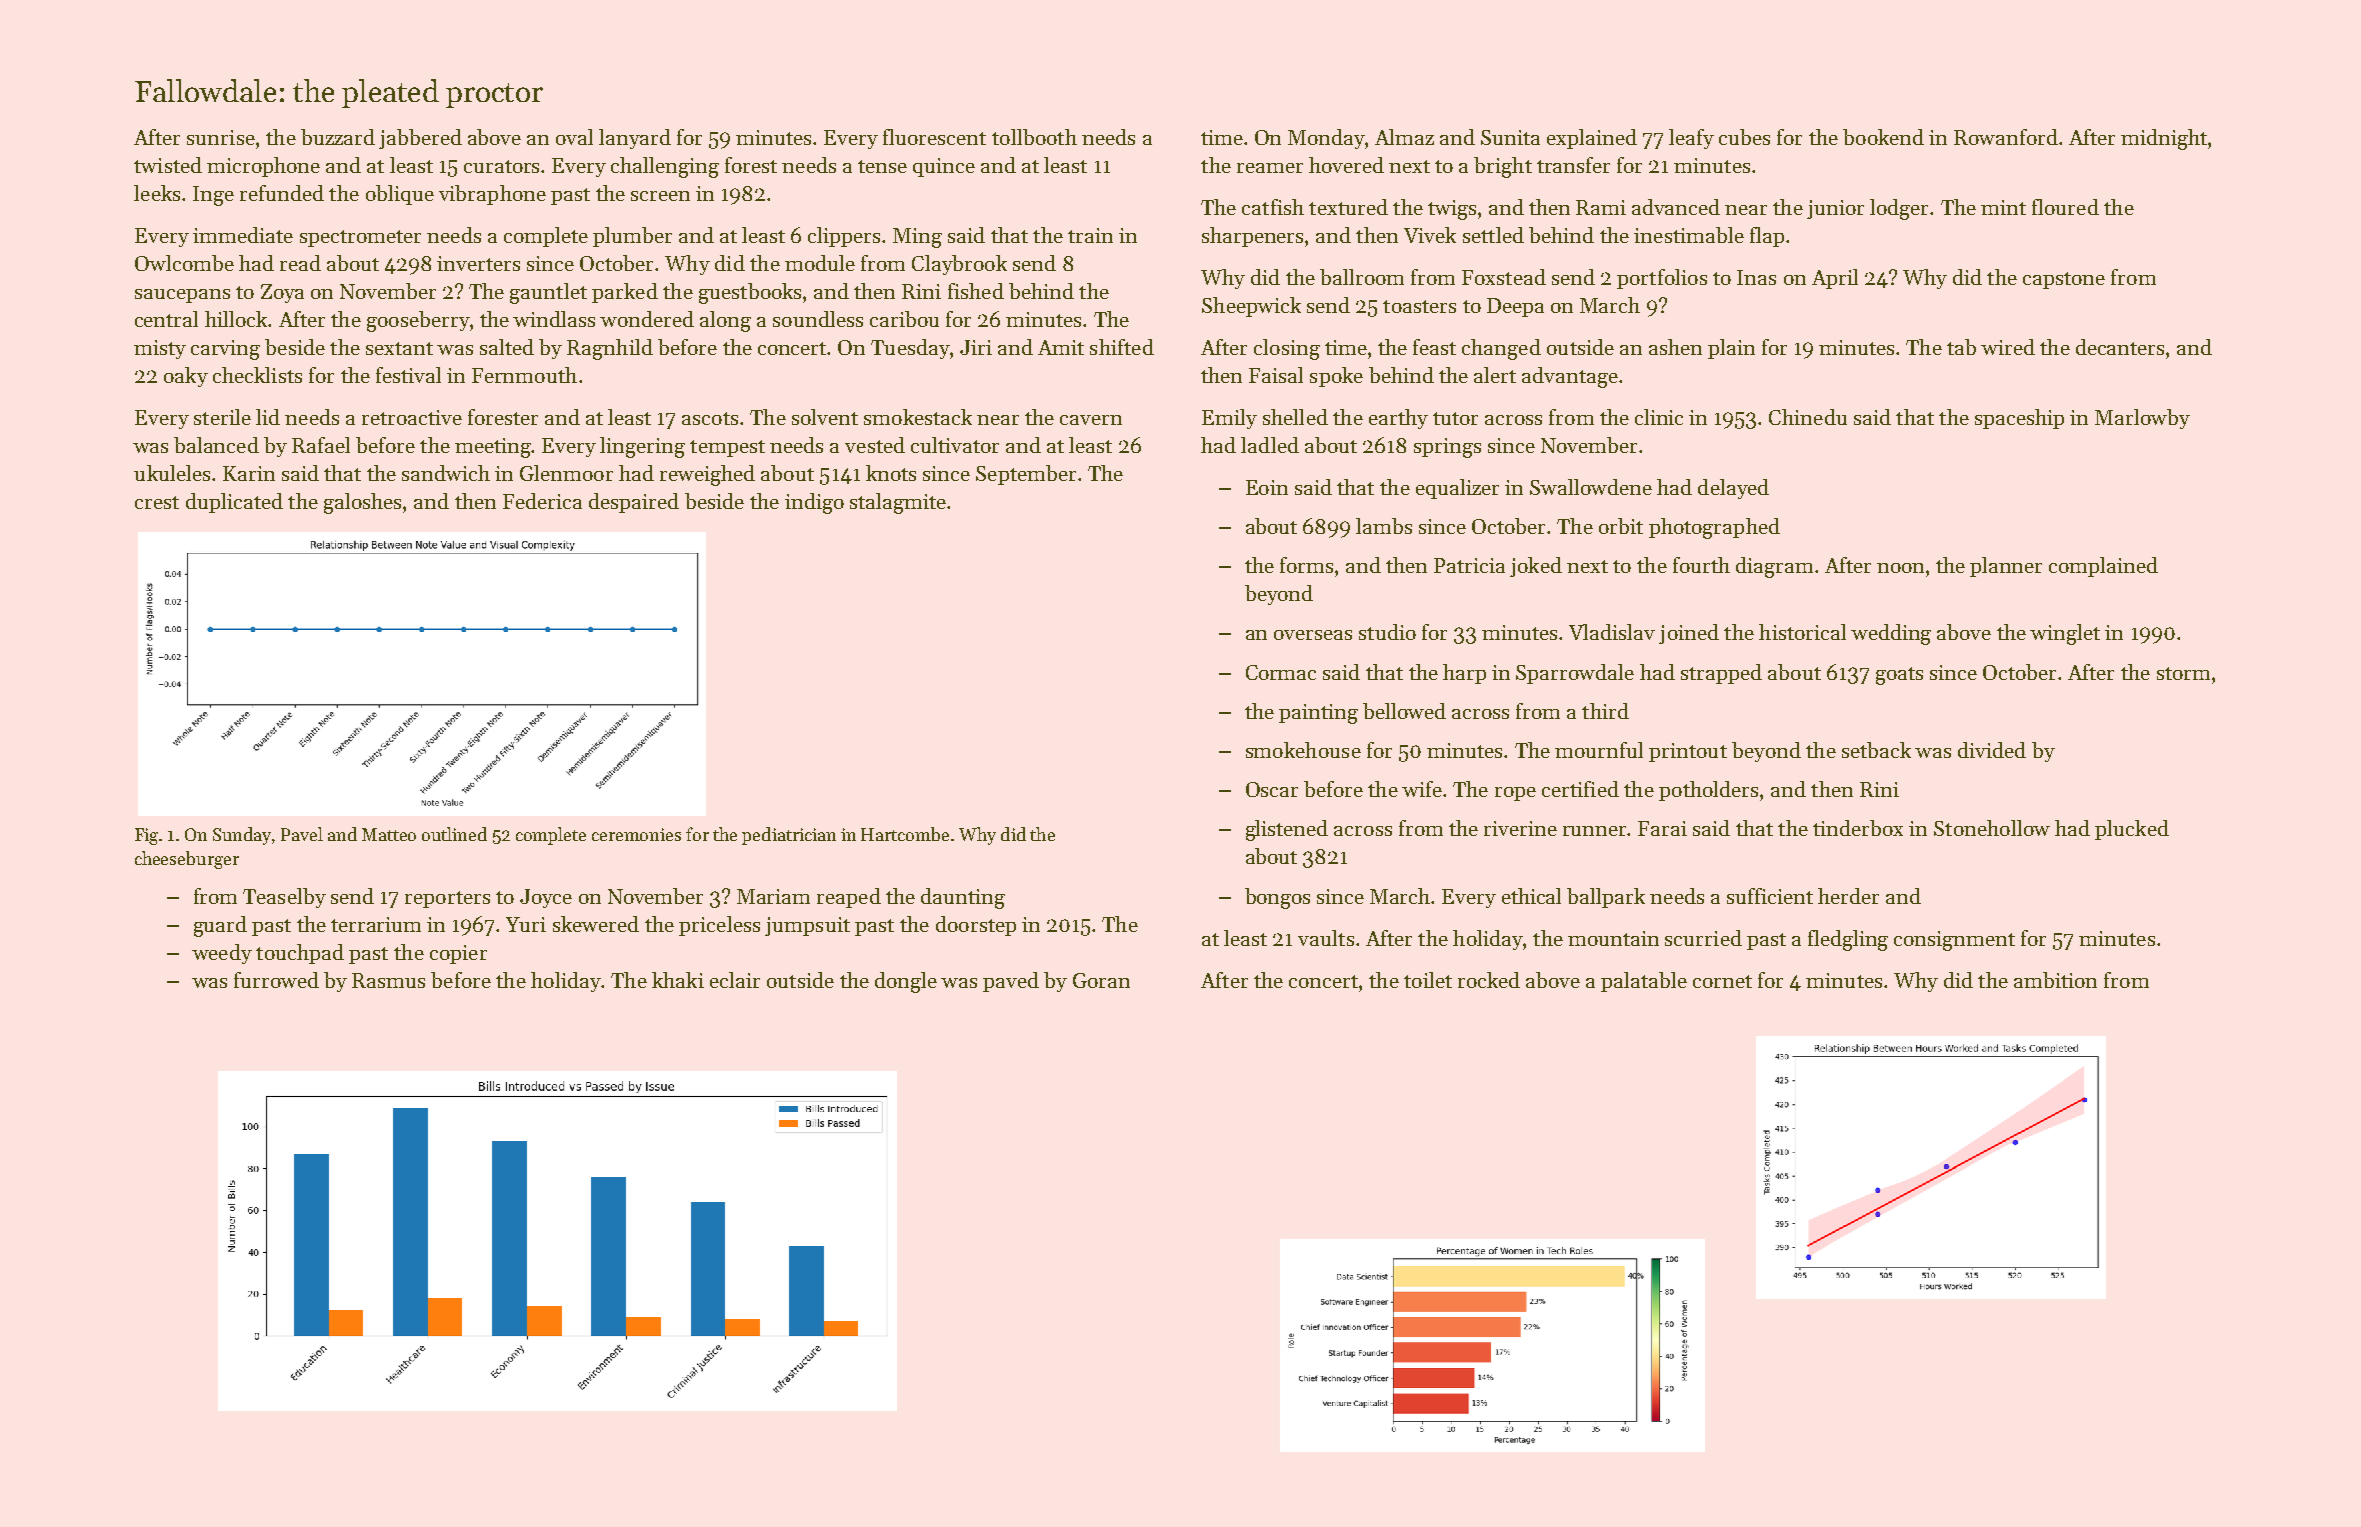  What do you see at coordinates (1428, 980) in the screenshot?
I see `toilet` at bounding box center [1428, 980].
